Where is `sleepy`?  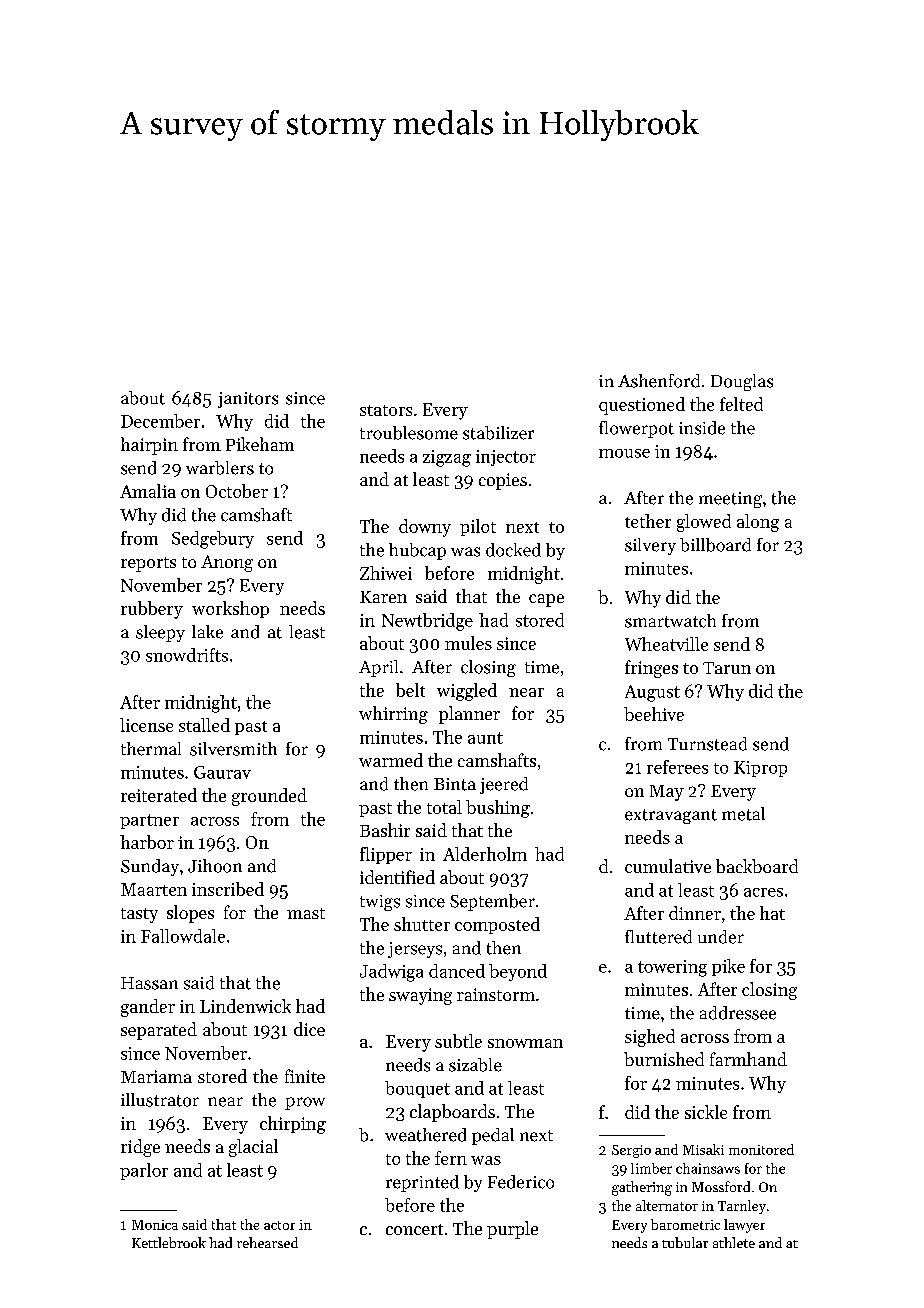
sleepy is located at coordinates (160, 633).
